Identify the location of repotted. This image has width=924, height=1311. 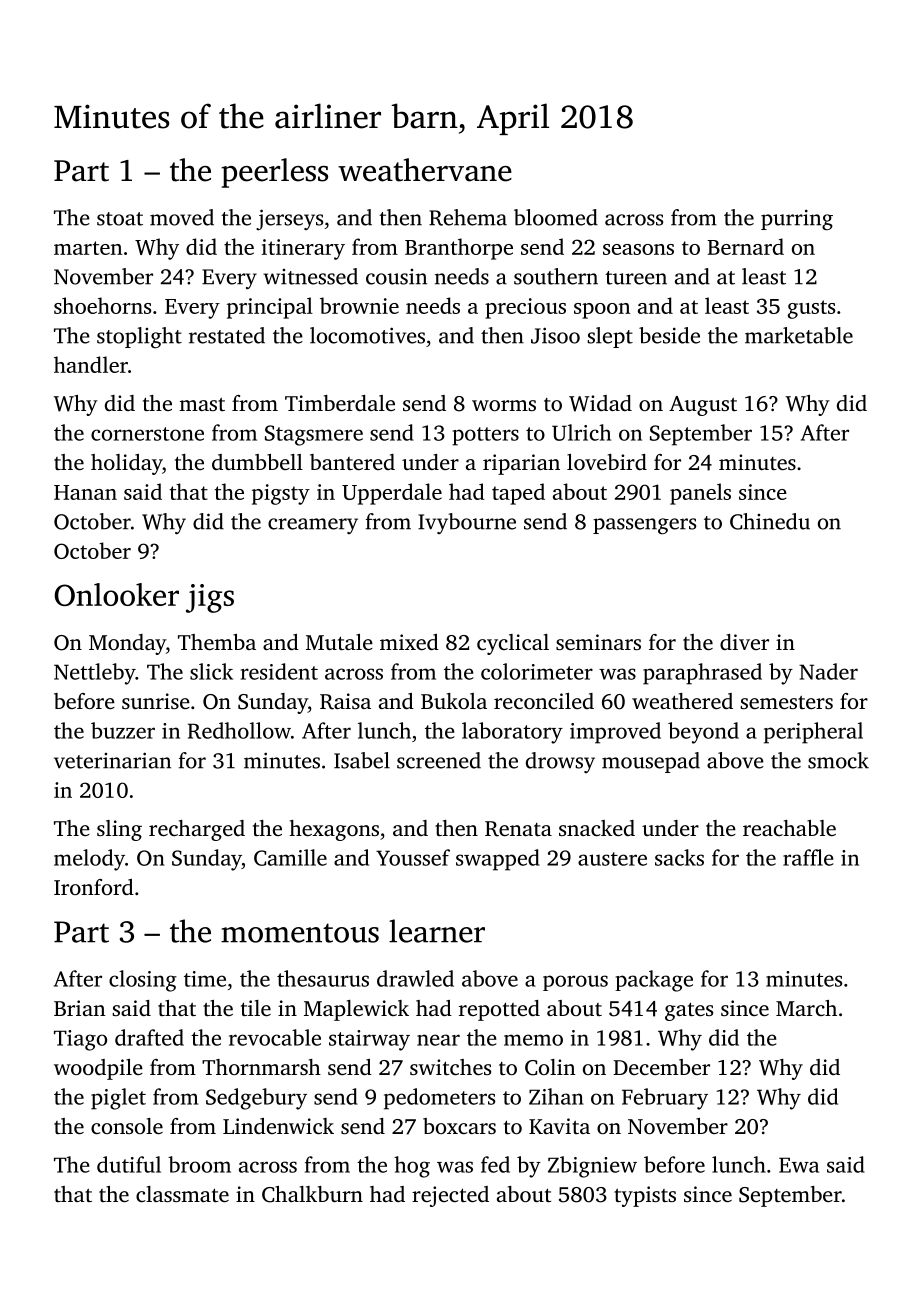
(499, 1010).
